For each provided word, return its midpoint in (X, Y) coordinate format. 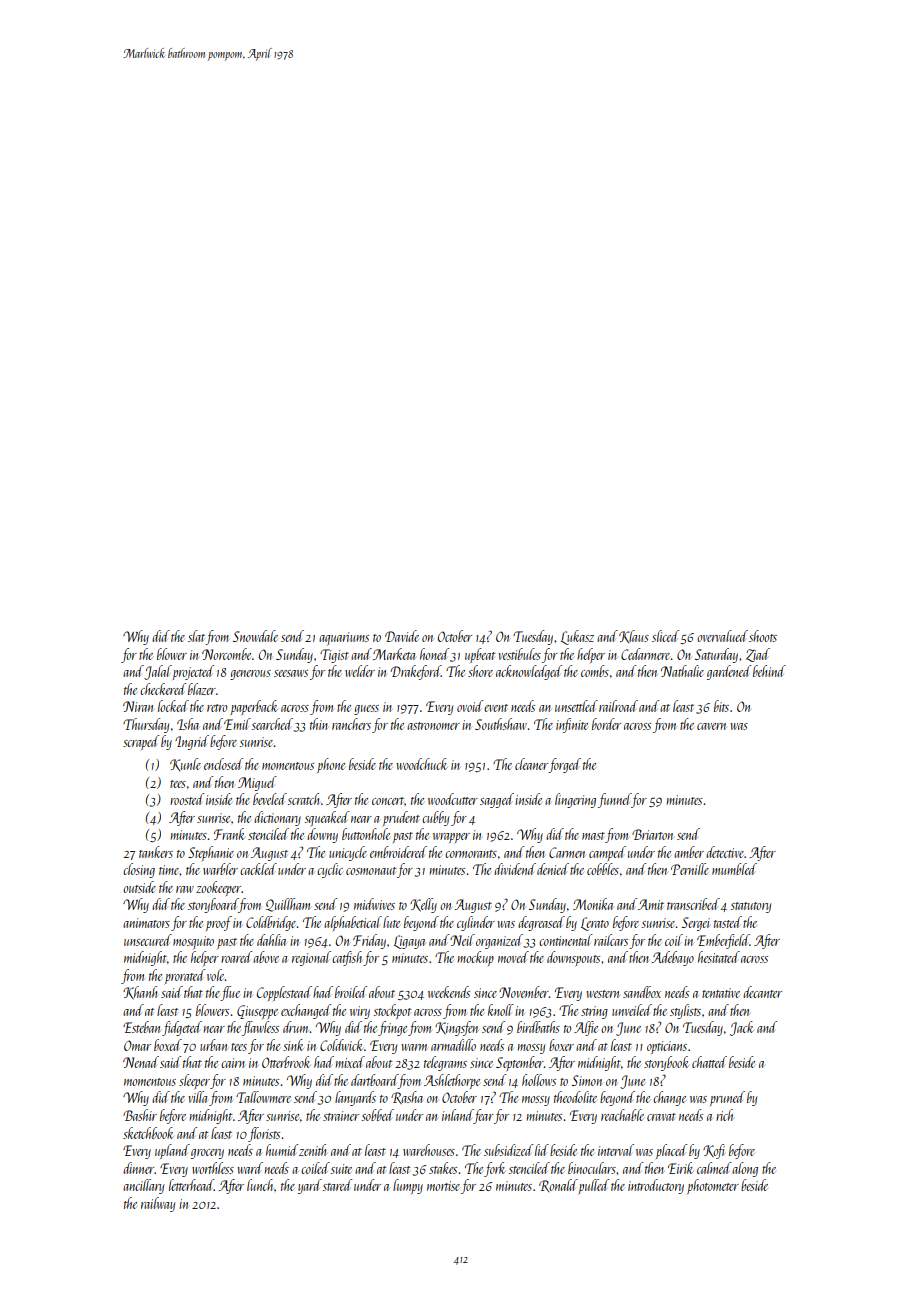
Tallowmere (263, 1097)
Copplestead (284, 993)
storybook (666, 1063)
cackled (258, 869)
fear (484, 1116)
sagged (497, 800)
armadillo (453, 1045)
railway (158, 1204)
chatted (709, 1062)
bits (721, 706)
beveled (270, 799)
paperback (254, 707)
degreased (541, 923)
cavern (711, 726)
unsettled (576, 706)
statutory (751, 907)
